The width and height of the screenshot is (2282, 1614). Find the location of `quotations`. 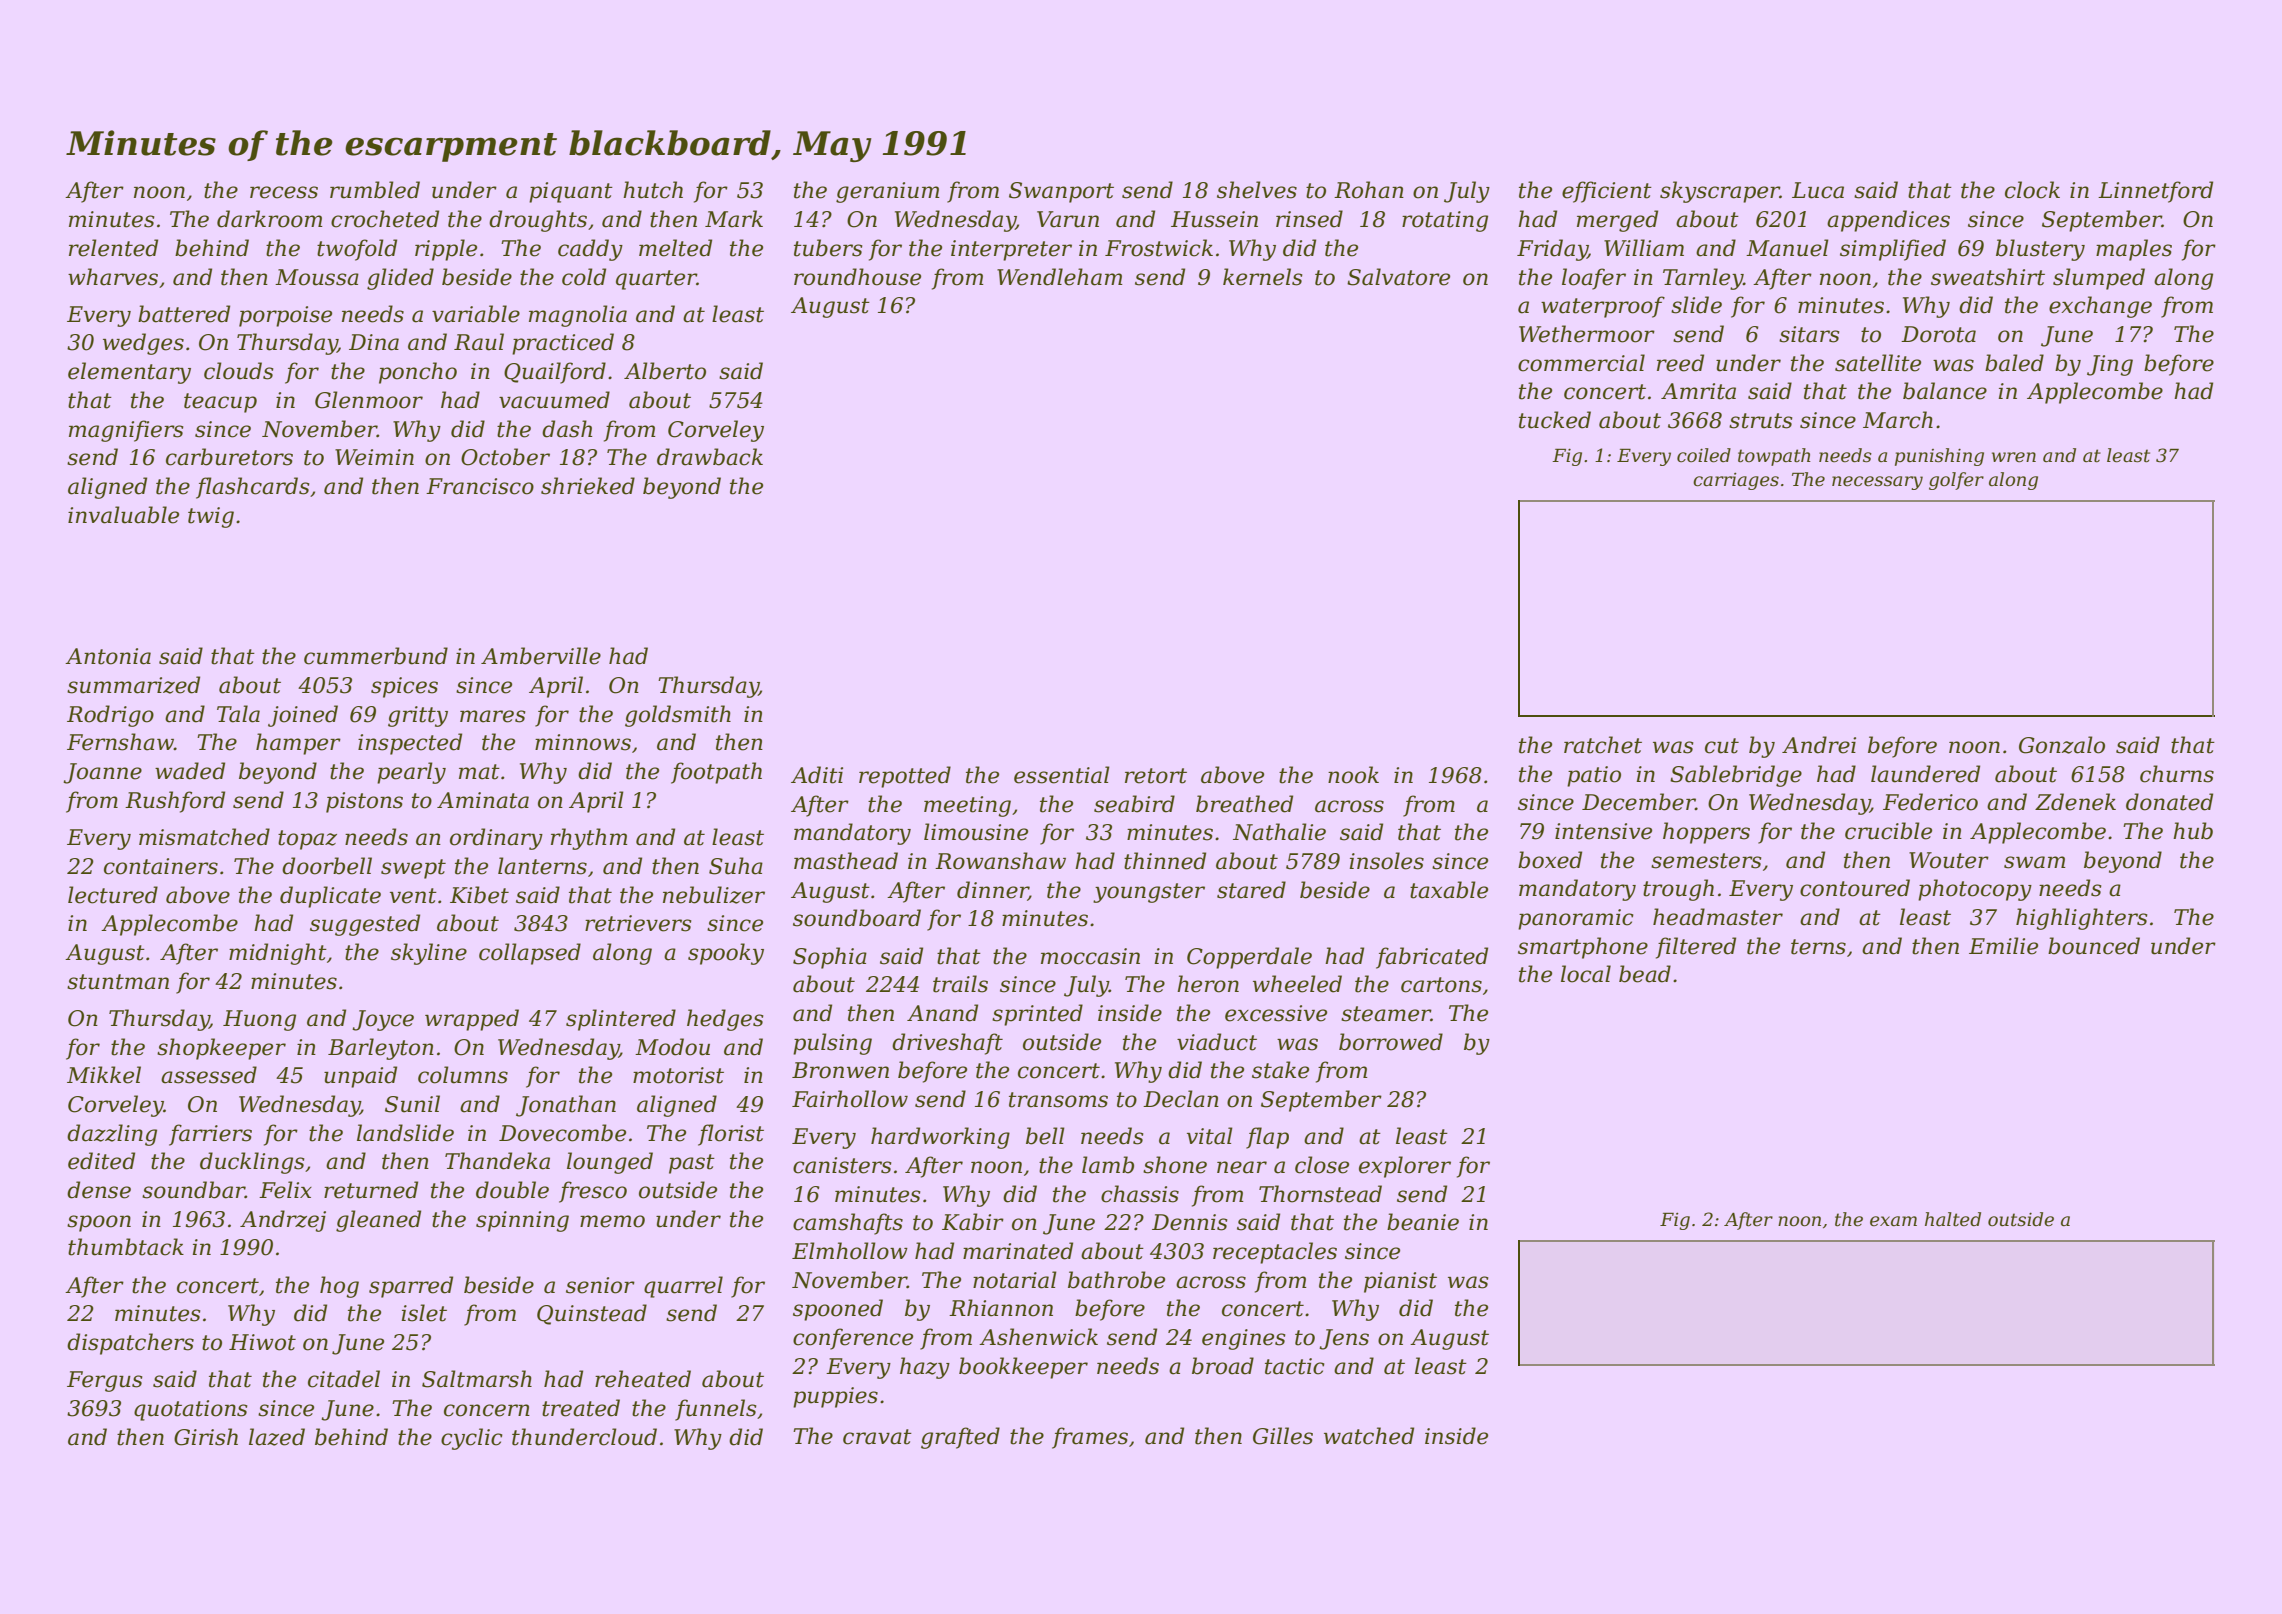

quotations is located at coordinates (190, 1410).
